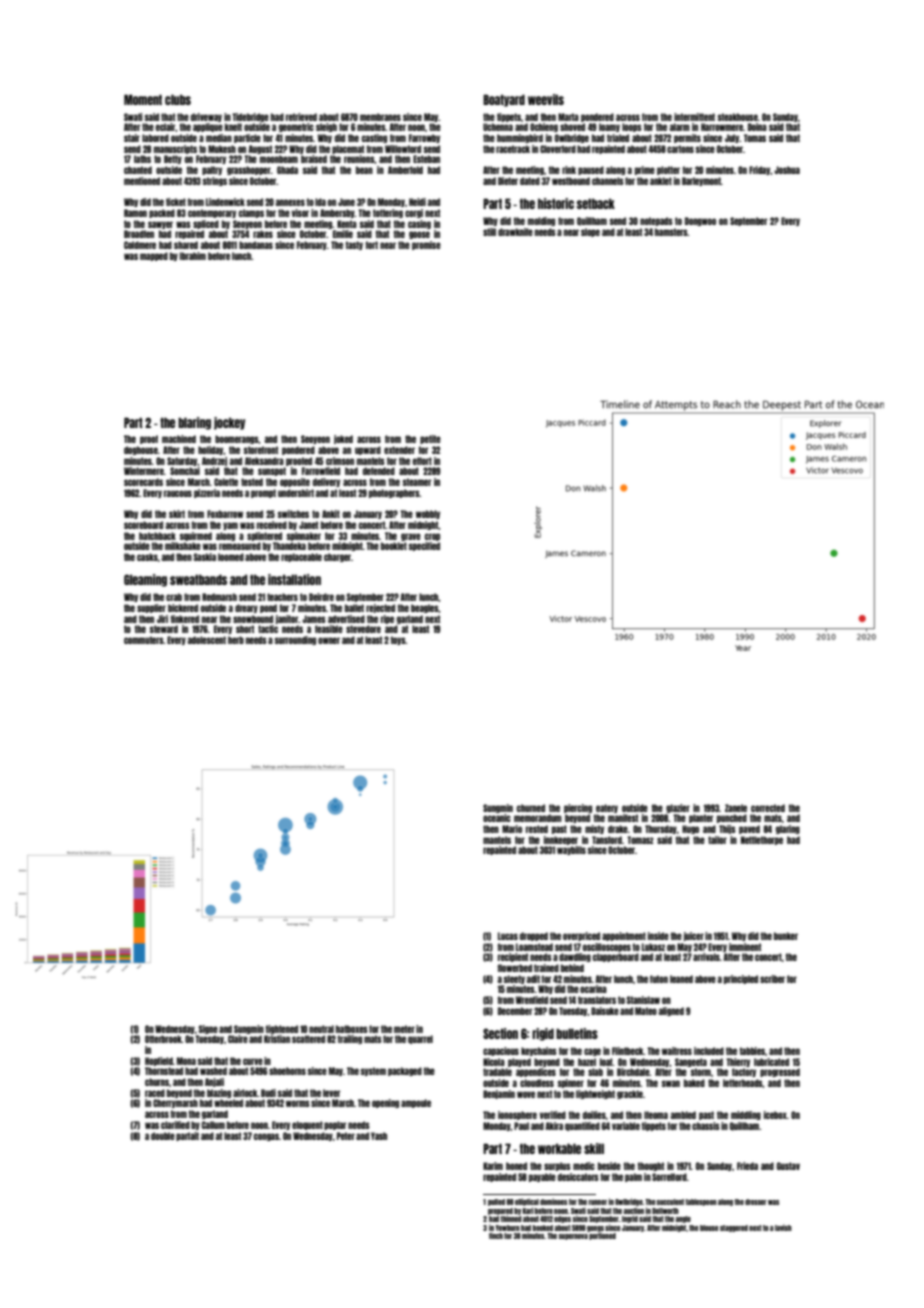  What do you see at coordinates (236, 640) in the screenshot?
I see `herb` at bounding box center [236, 640].
